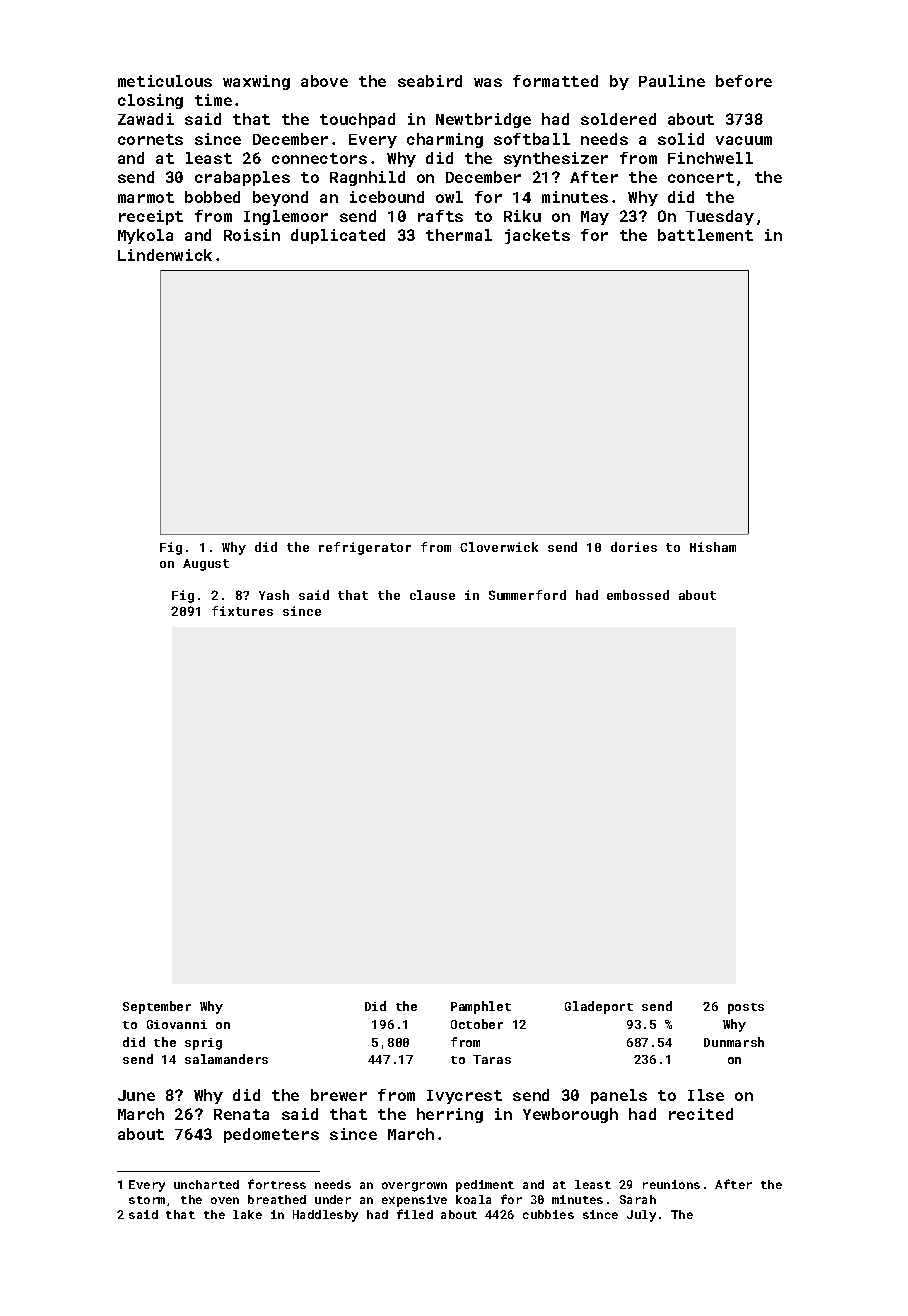 The image size is (908, 1316). Describe the element at coordinates (206, 565) in the screenshot. I see `August` at that location.
